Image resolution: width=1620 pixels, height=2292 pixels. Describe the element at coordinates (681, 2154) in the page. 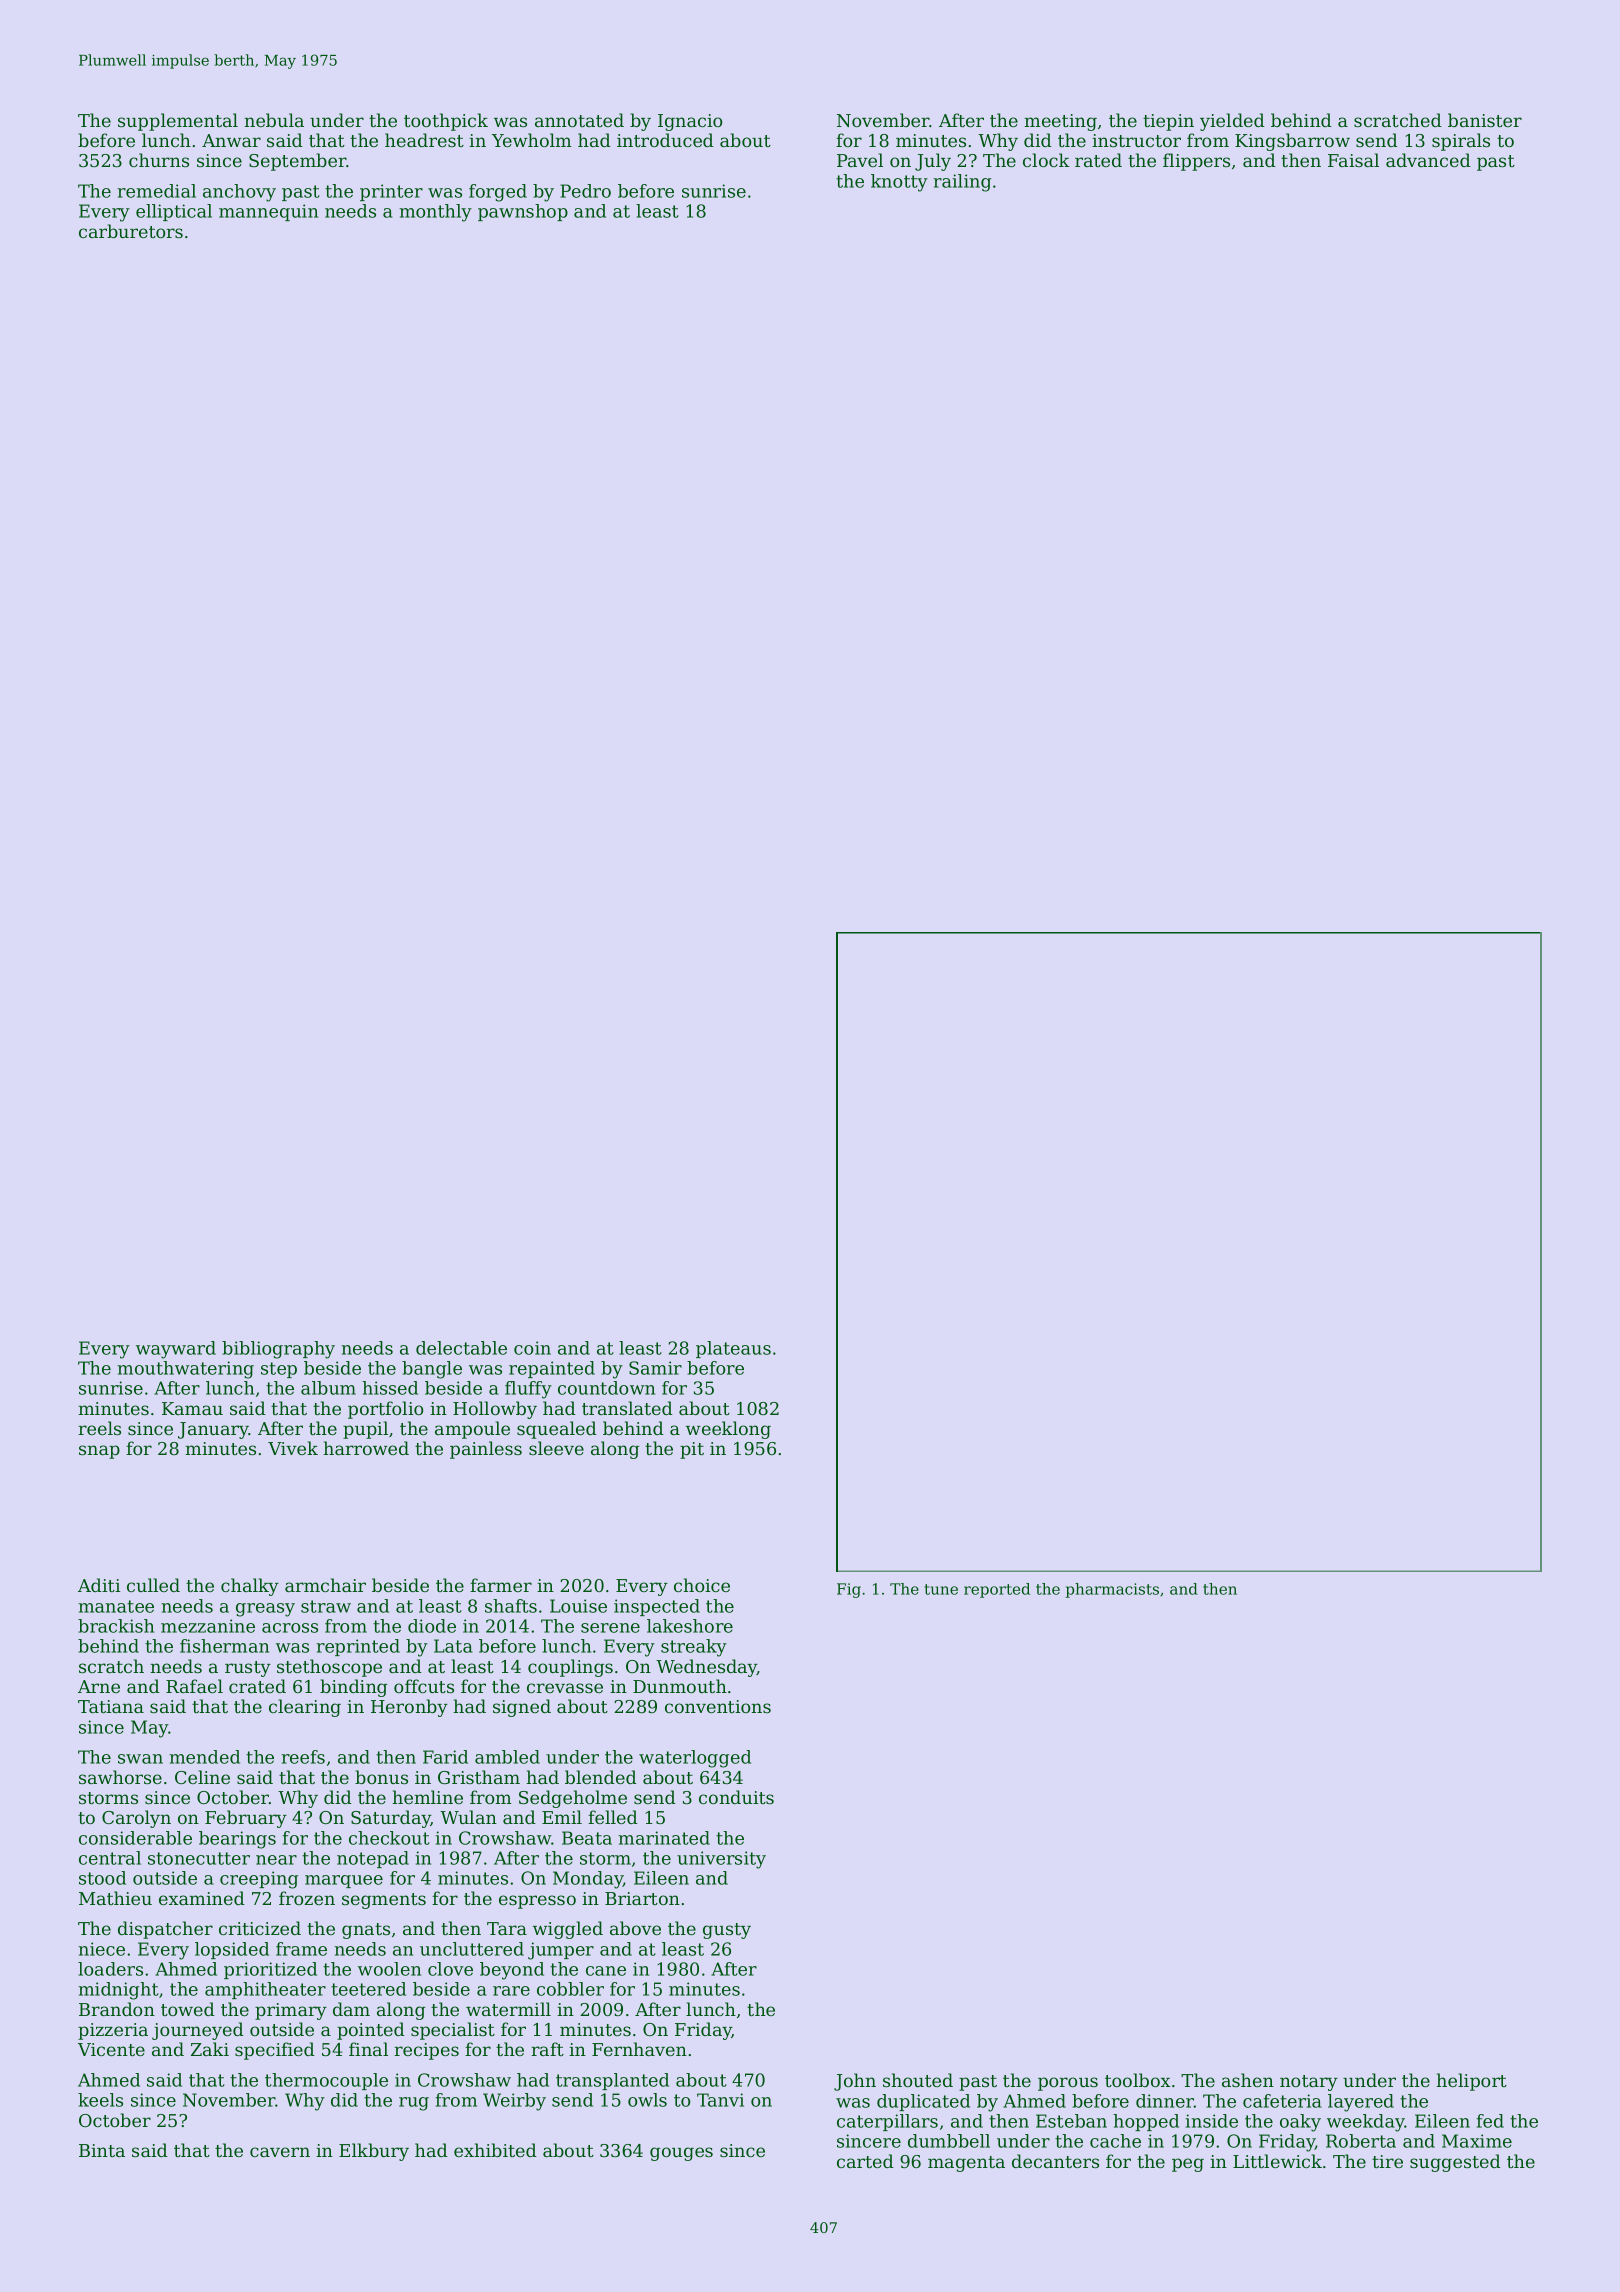

I see `gouges` at that location.
